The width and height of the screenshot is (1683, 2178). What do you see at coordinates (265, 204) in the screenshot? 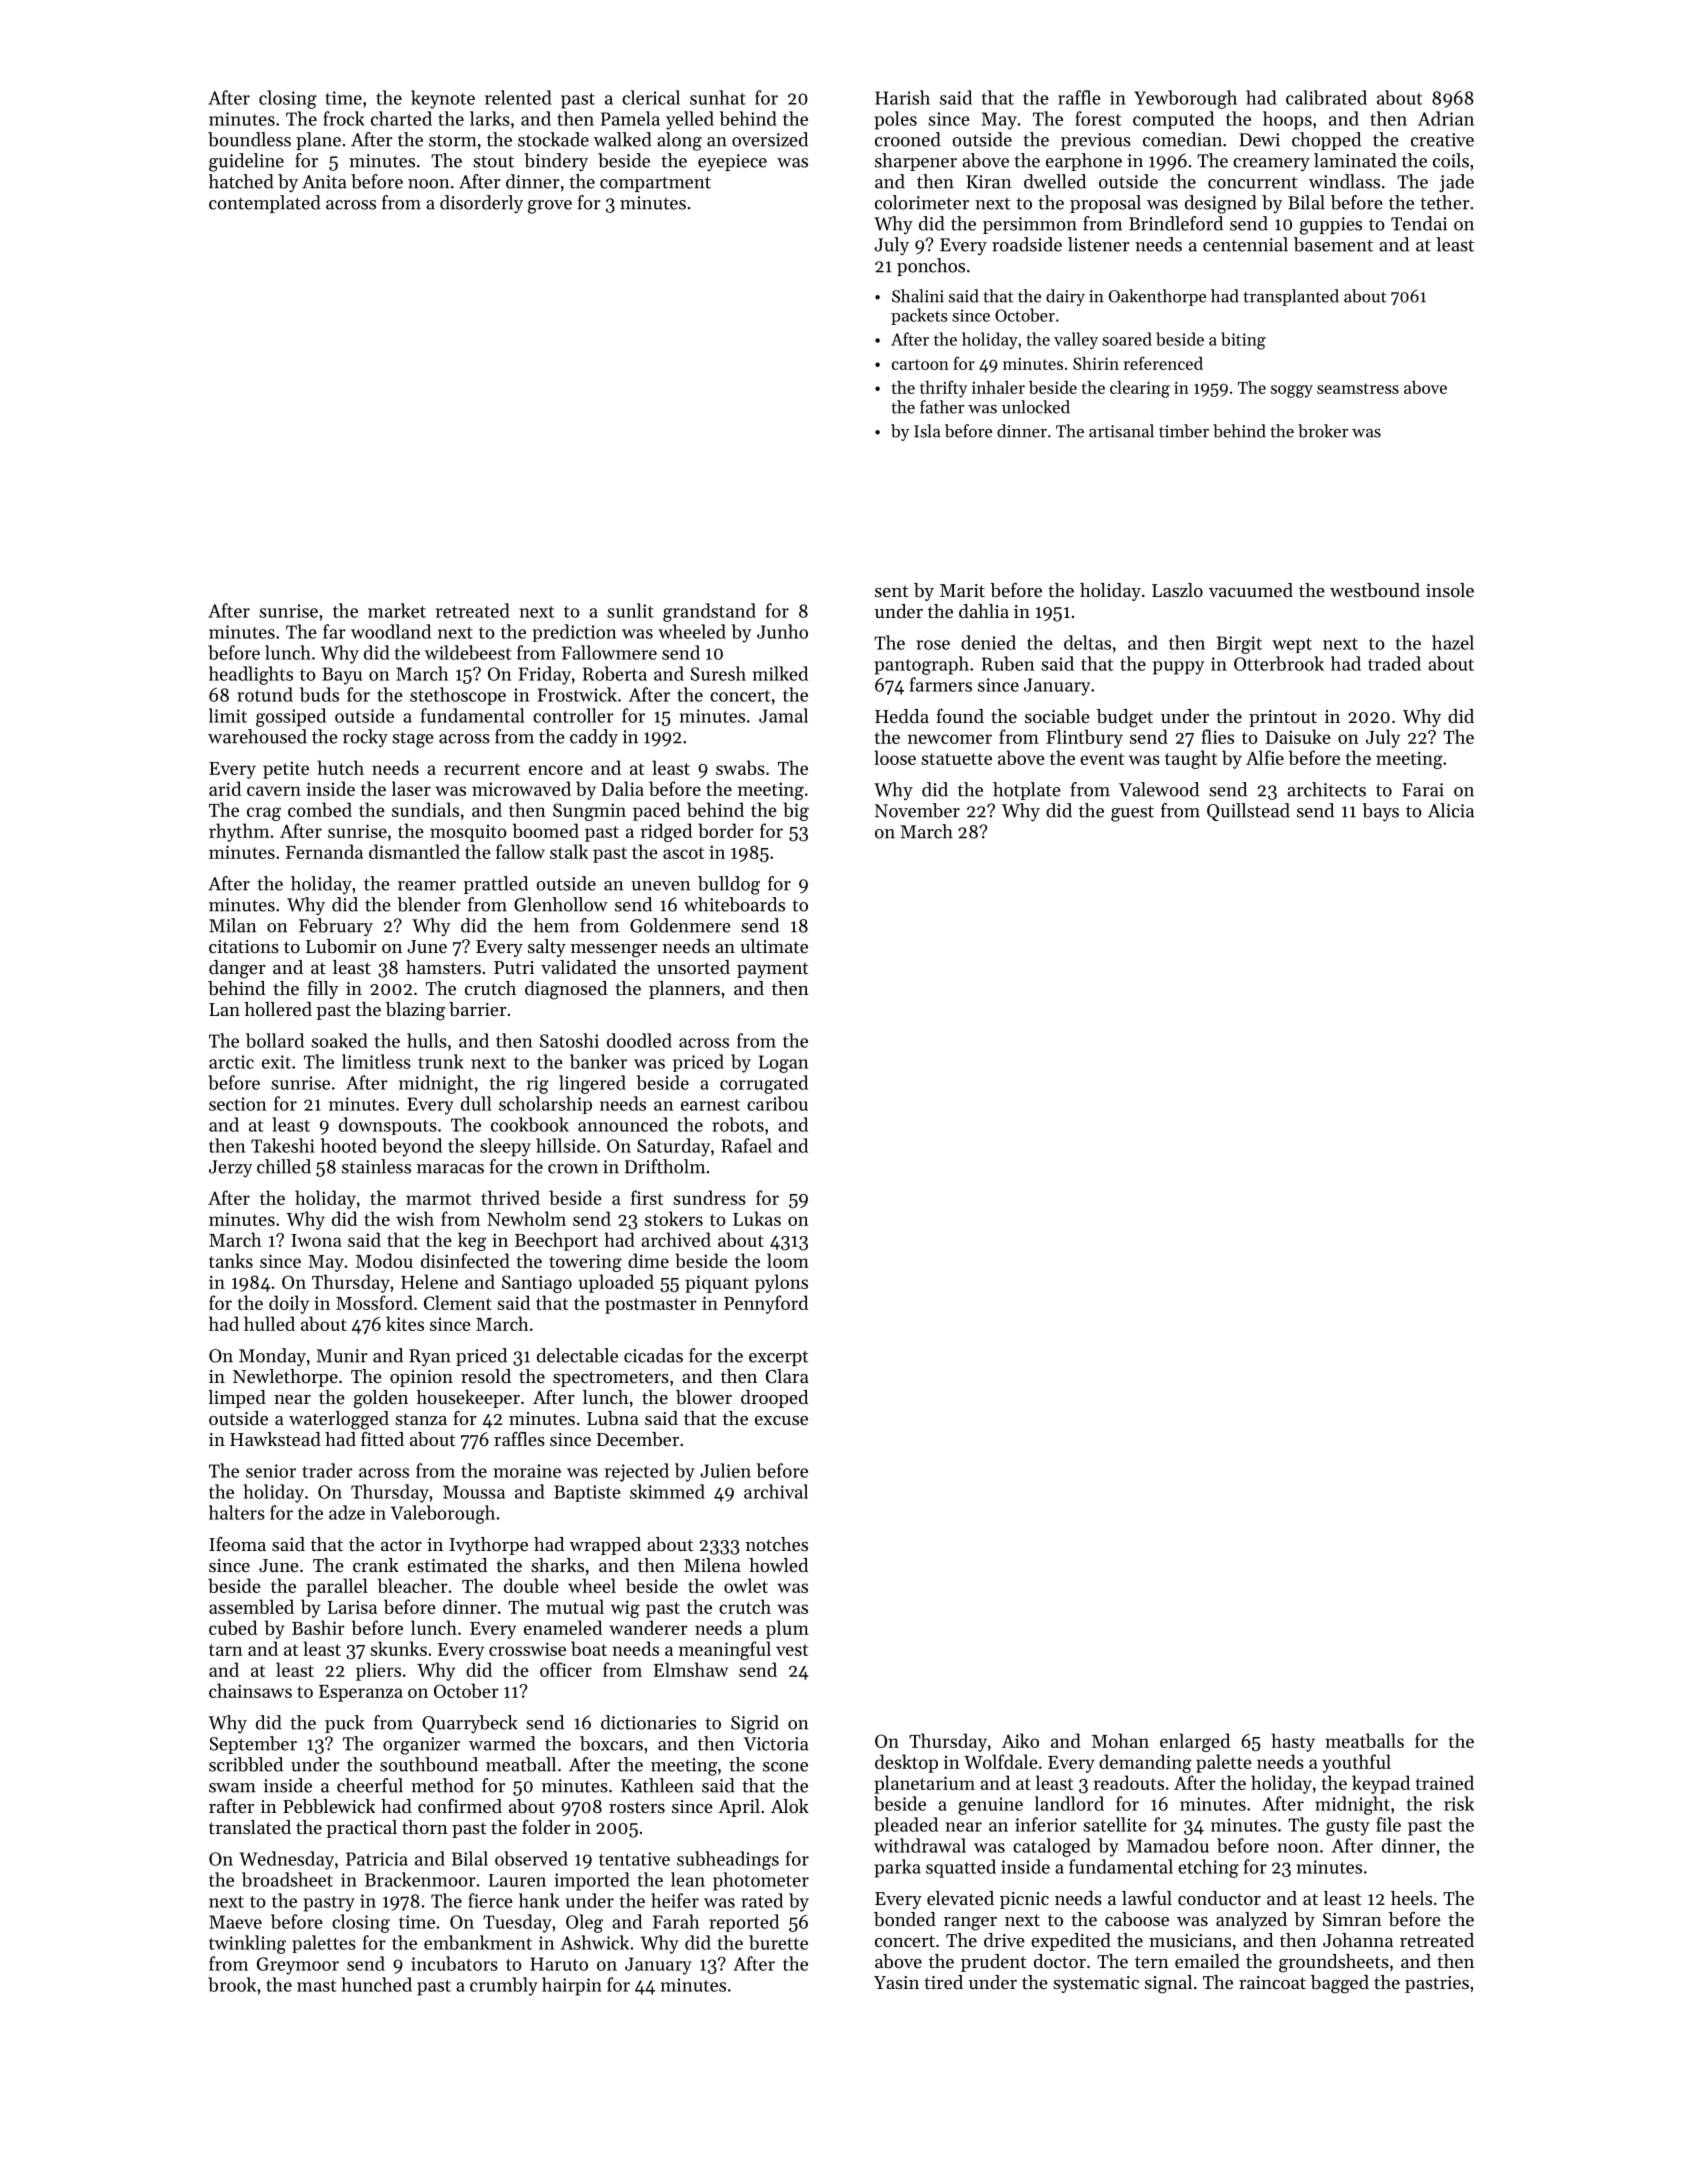
I see `contemplated` at bounding box center [265, 204].
